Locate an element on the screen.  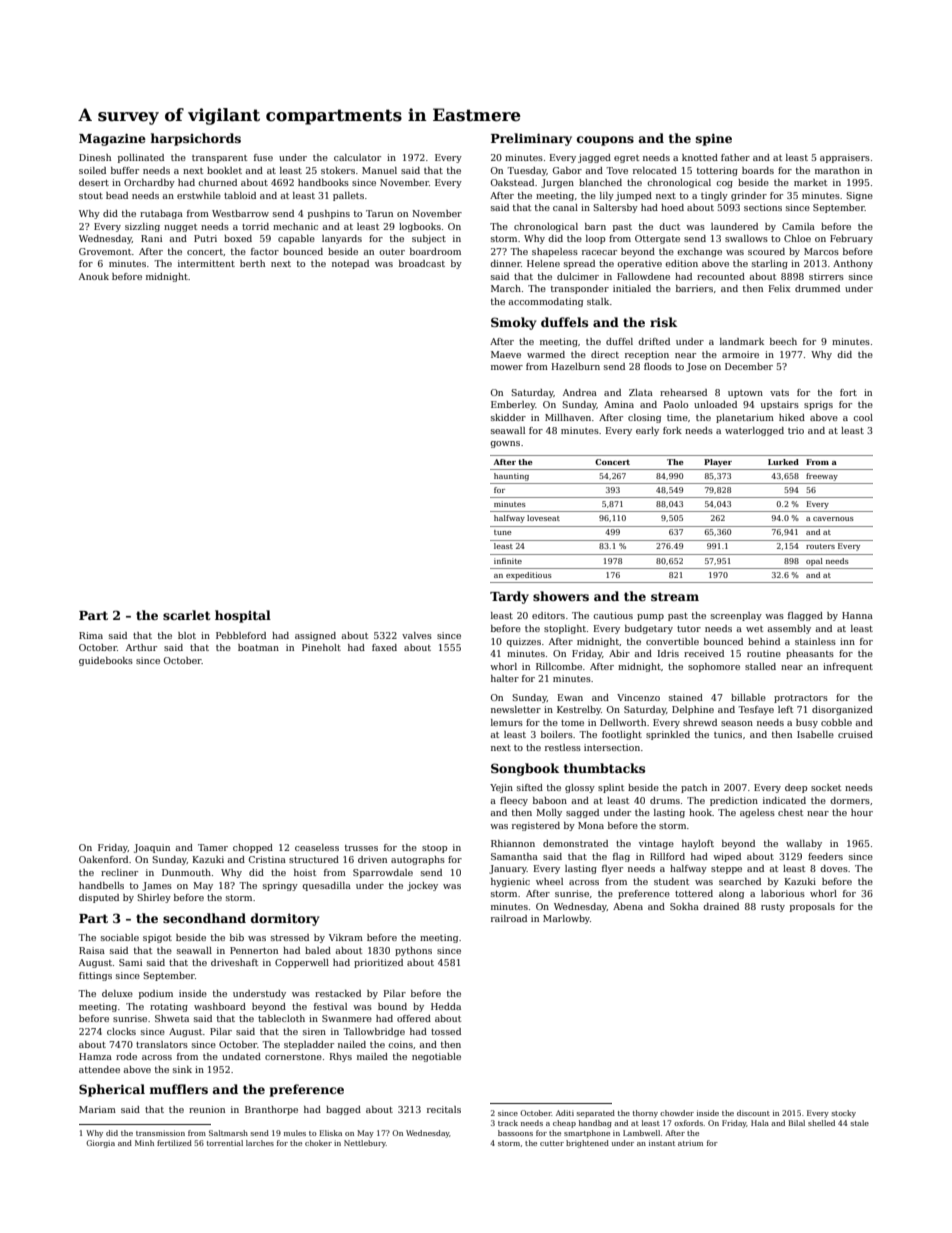
halter is located at coordinates (505, 678).
